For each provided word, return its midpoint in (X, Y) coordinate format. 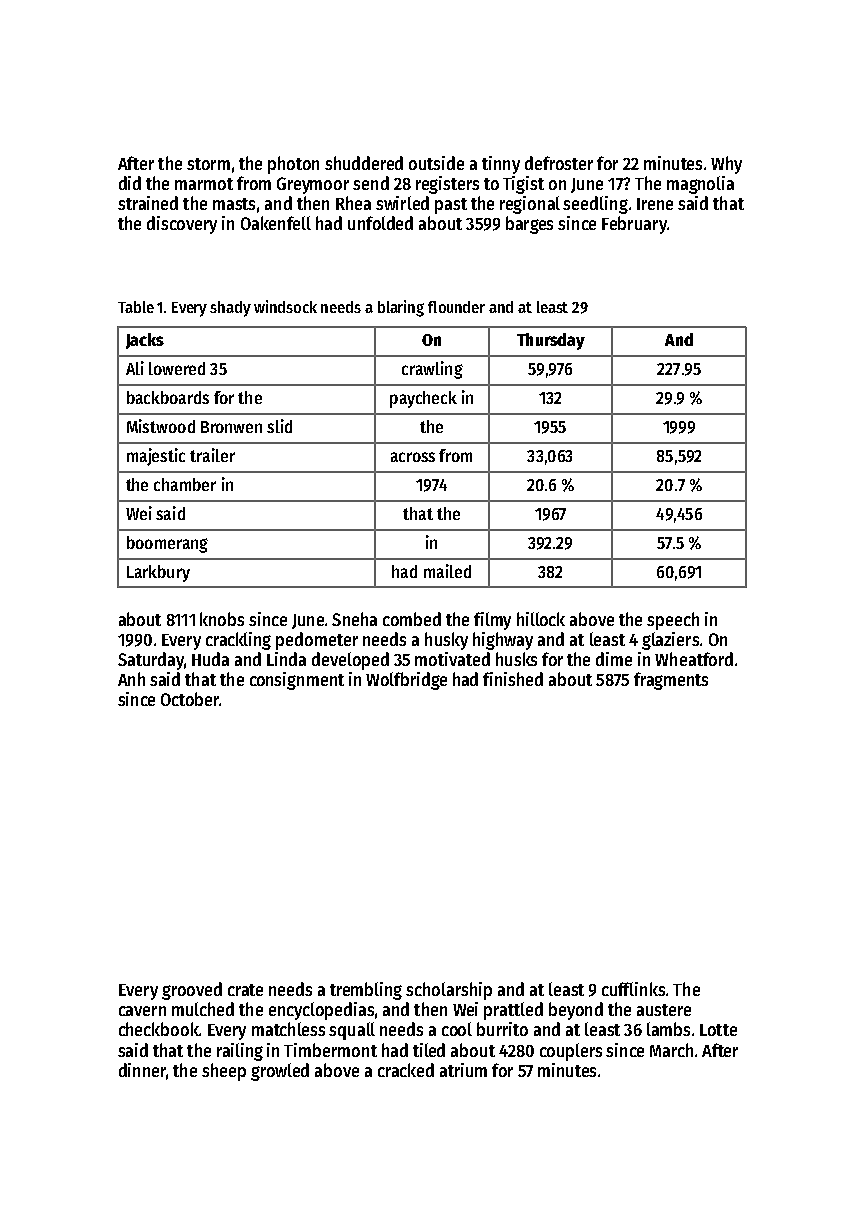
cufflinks (633, 989)
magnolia (700, 185)
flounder (456, 307)
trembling (366, 991)
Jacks (145, 341)
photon (293, 165)
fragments (671, 681)
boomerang (167, 544)
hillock (541, 619)
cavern (142, 1011)
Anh (131, 679)
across (413, 457)
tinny (501, 165)
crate (245, 990)
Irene (655, 204)
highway (503, 641)
